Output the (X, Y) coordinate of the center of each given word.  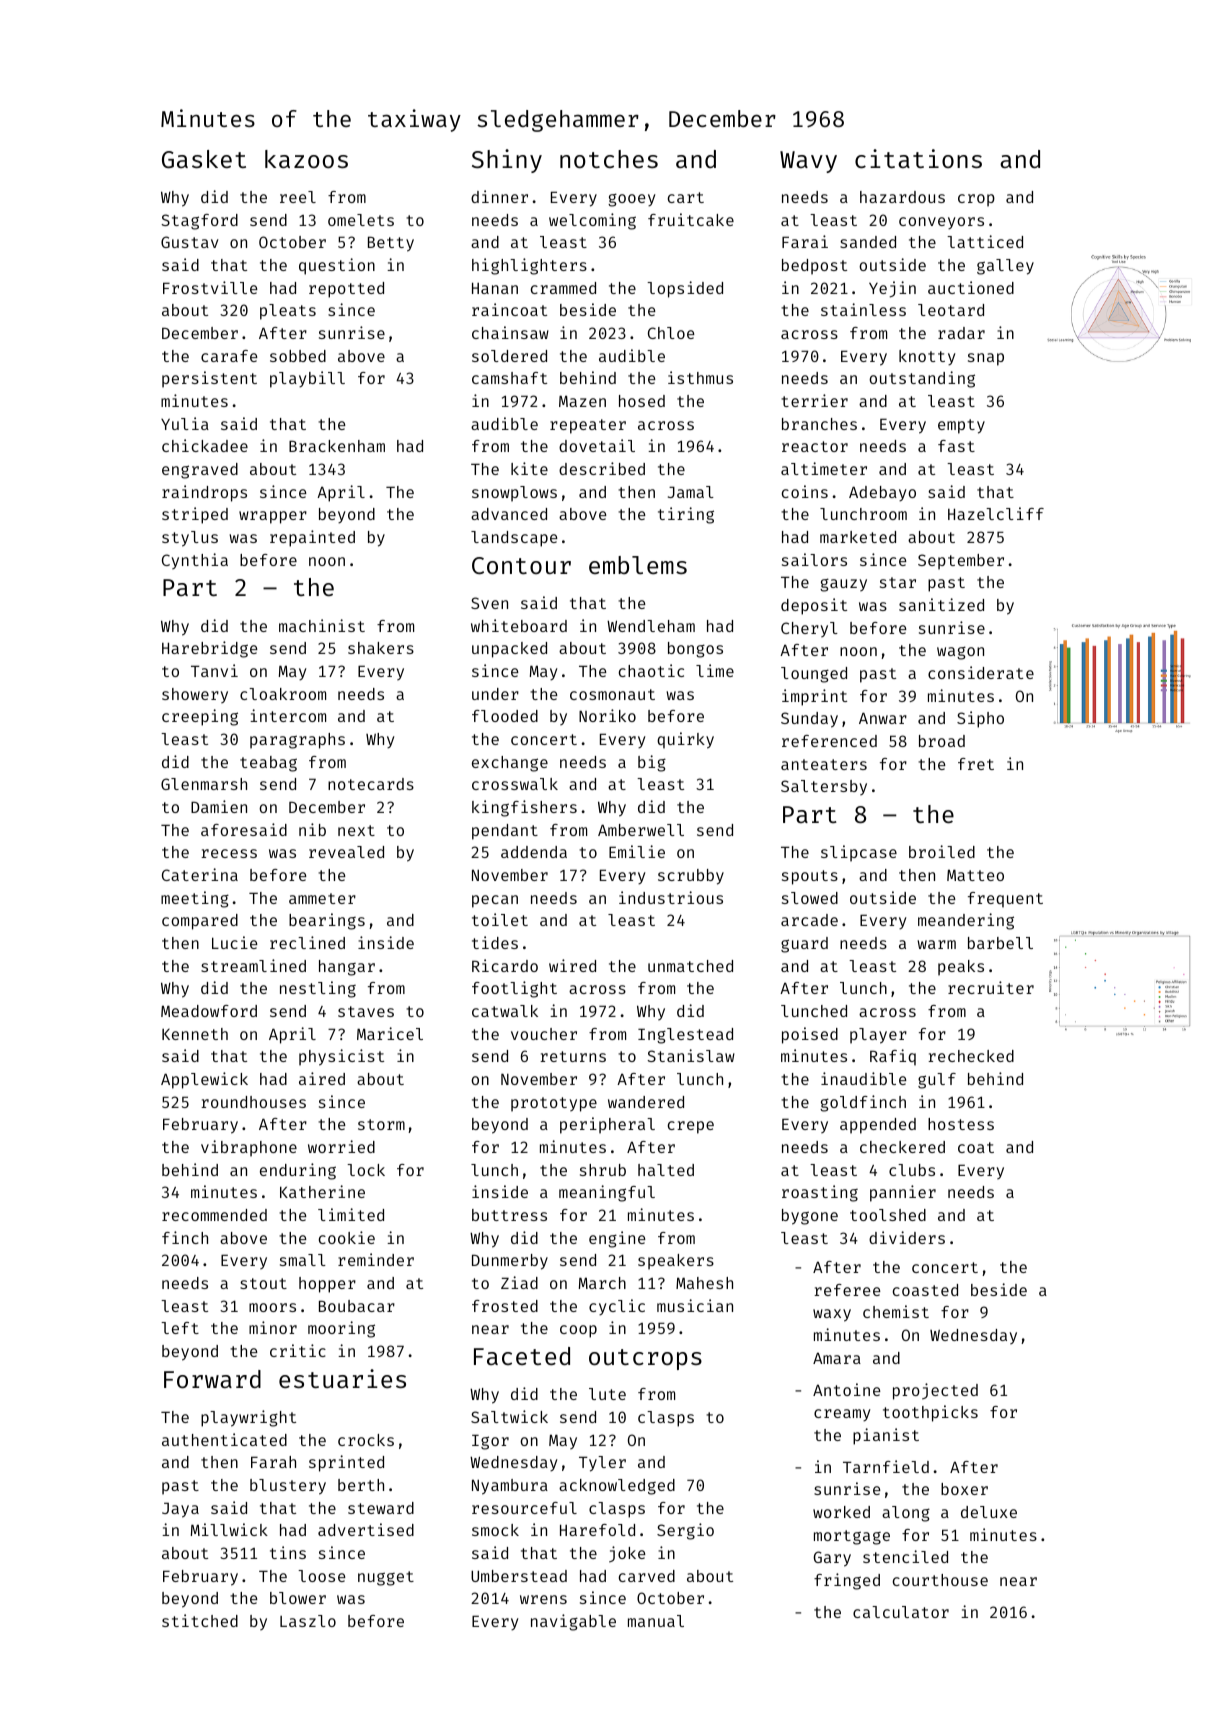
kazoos (306, 159)
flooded (505, 716)
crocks (366, 1440)
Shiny (507, 161)
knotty (927, 358)
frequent (1005, 900)
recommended (214, 1215)
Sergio (685, 1531)
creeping (200, 717)
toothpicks (930, 1413)
